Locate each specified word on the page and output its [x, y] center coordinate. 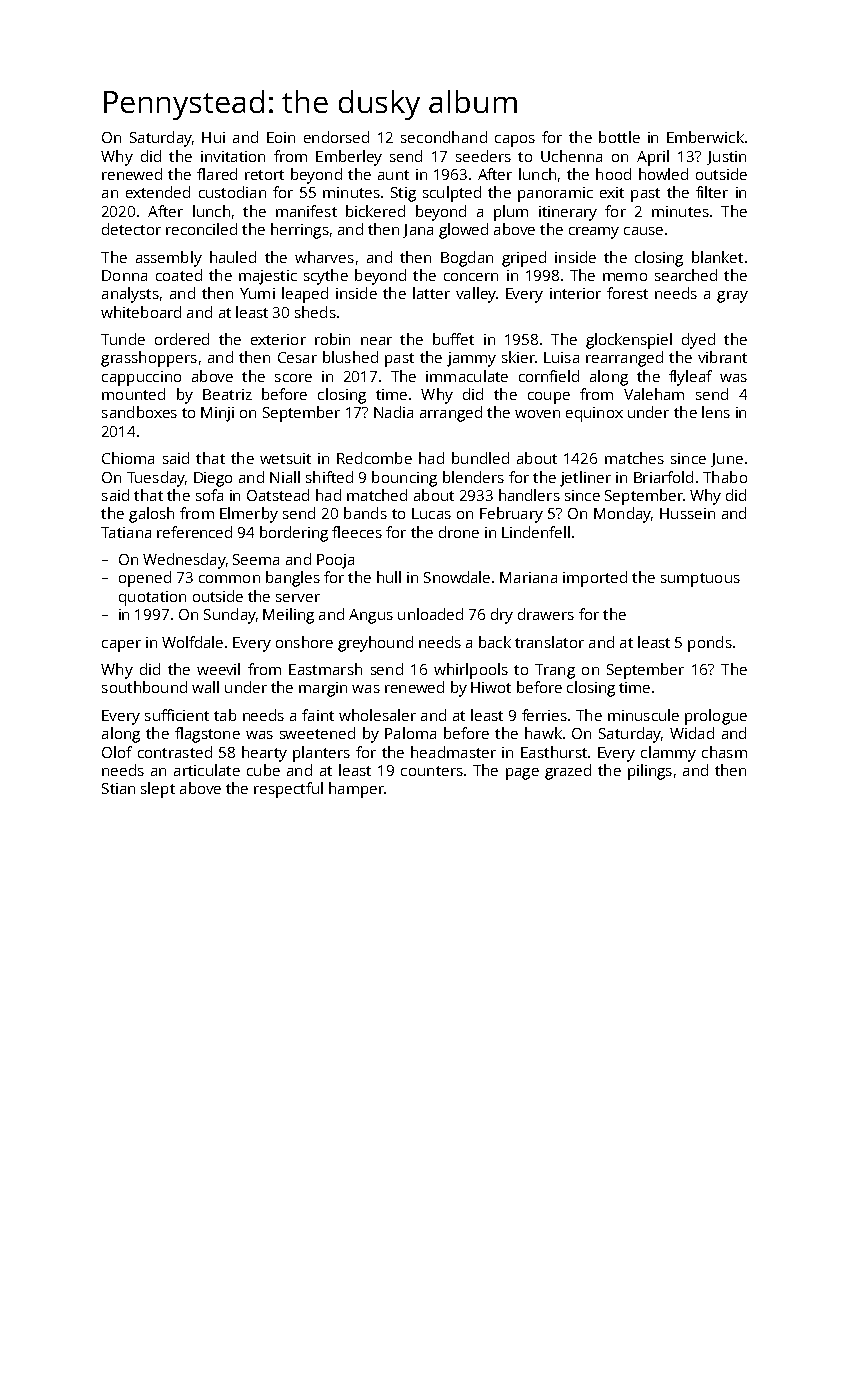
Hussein [687, 513]
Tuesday [156, 479]
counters [432, 771]
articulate [207, 770]
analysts [130, 295]
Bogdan [467, 259]
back [495, 642]
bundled [480, 458]
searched [686, 275]
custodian [232, 192]
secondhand [444, 137]
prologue [716, 717]
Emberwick [705, 137]
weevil [218, 669]
